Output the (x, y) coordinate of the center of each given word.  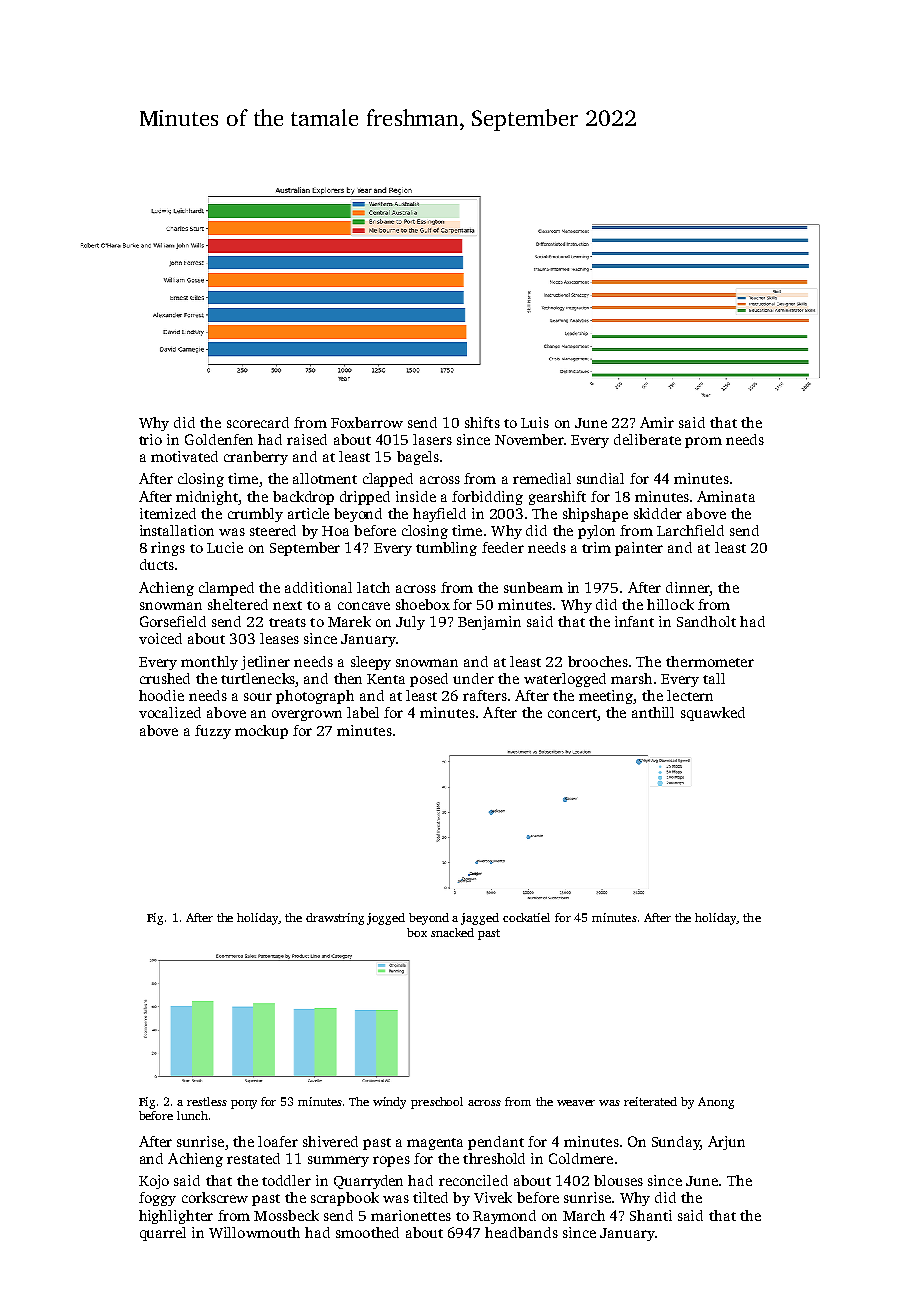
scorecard (258, 422)
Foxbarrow (367, 422)
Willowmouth (254, 1232)
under (473, 678)
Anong (716, 1103)
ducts (157, 564)
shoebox (423, 604)
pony (244, 1104)
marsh (631, 678)
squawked (713, 714)
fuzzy (213, 732)
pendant (496, 1143)
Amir (657, 422)
